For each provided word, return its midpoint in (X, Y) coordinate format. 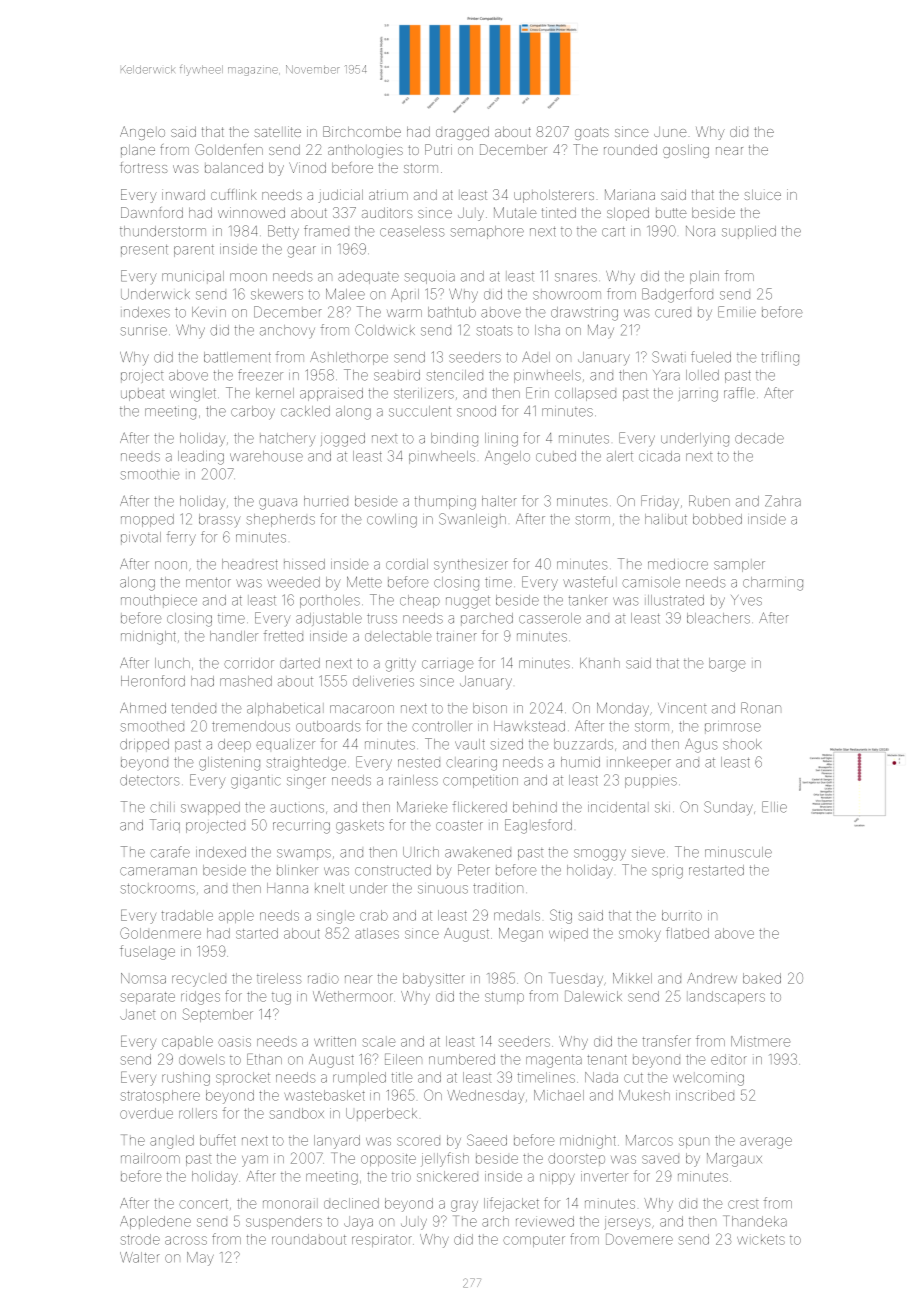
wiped (568, 934)
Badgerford (677, 295)
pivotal (141, 538)
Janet (137, 1014)
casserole (550, 618)
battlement (237, 357)
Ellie (774, 807)
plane (138, 151)
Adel (536, 357)
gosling (686, 151)
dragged (462, 133)
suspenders (284, 1222)
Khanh (600, 663)
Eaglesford (538, 826)
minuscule (738, 852)
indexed (221, 852)
